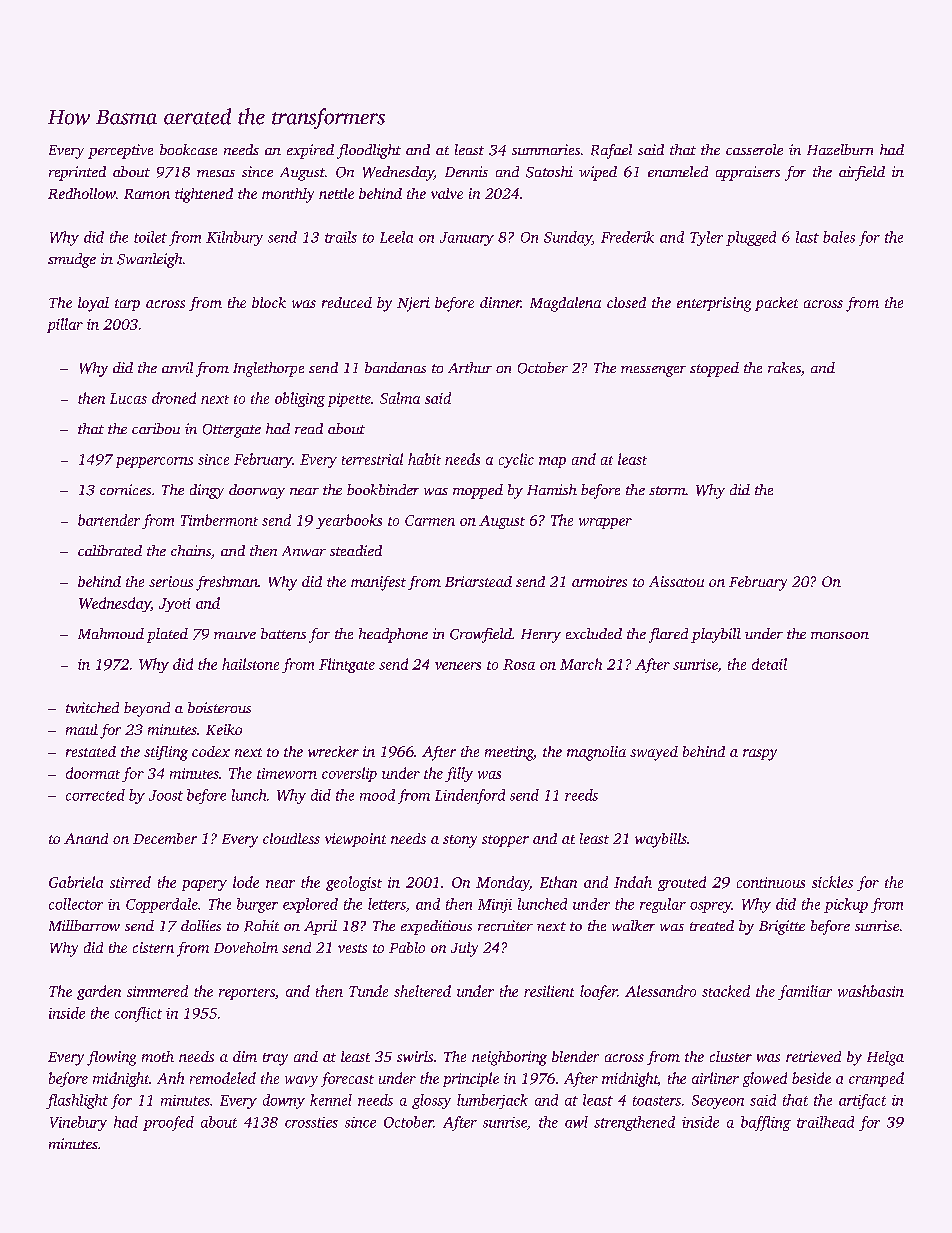  Describe the element at coordinates (387, 904) in the image. I see `letters` at that location.
